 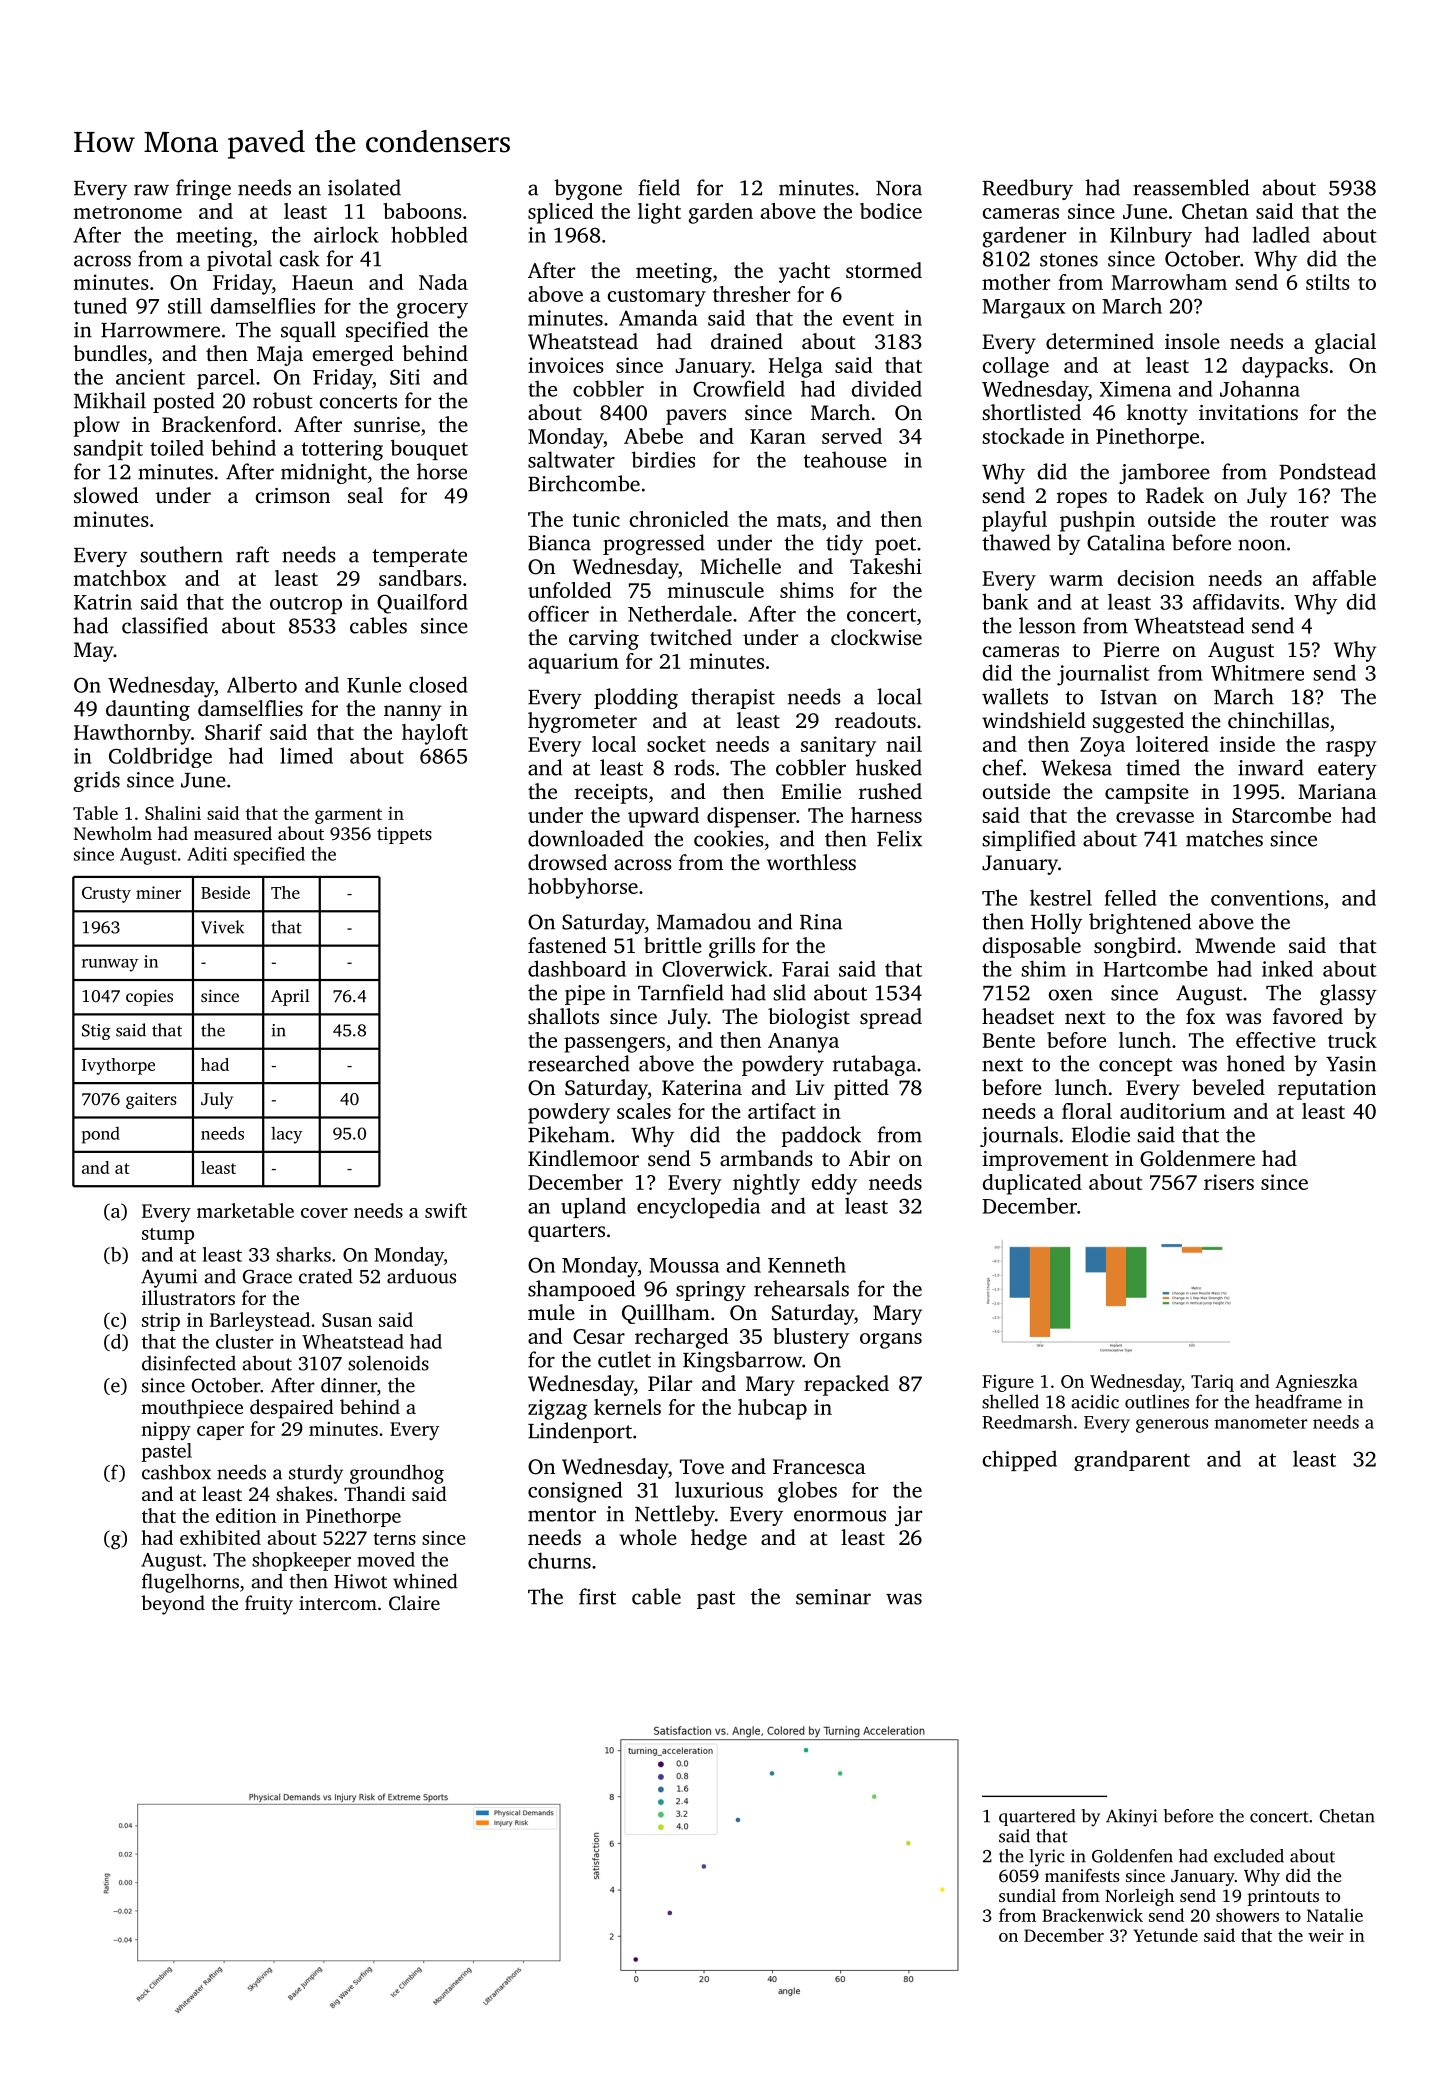 I want to click on fruity, so click(x=269, y=1605).
